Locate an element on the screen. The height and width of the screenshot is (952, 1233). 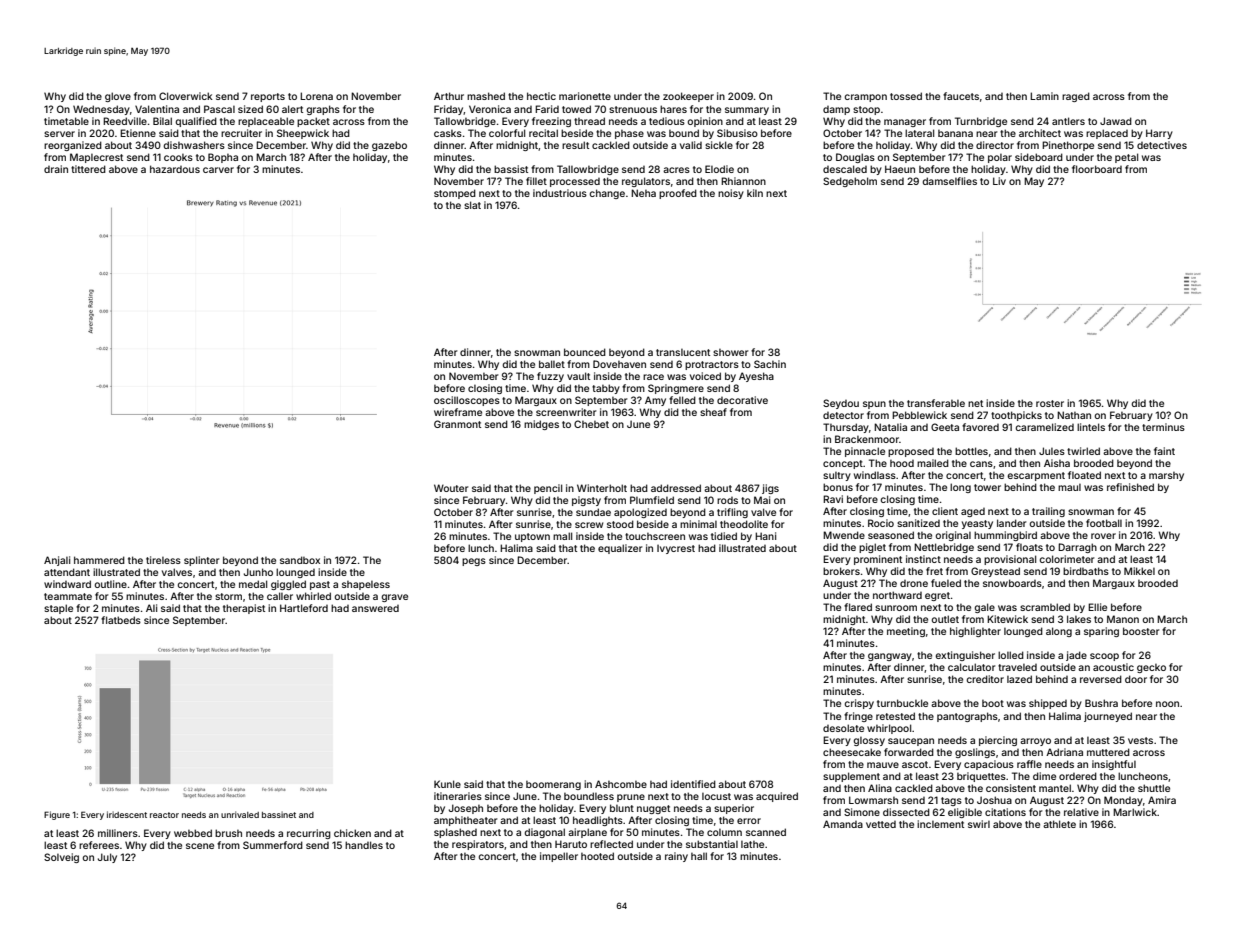
petal is located at coordinates (1126, 158).
